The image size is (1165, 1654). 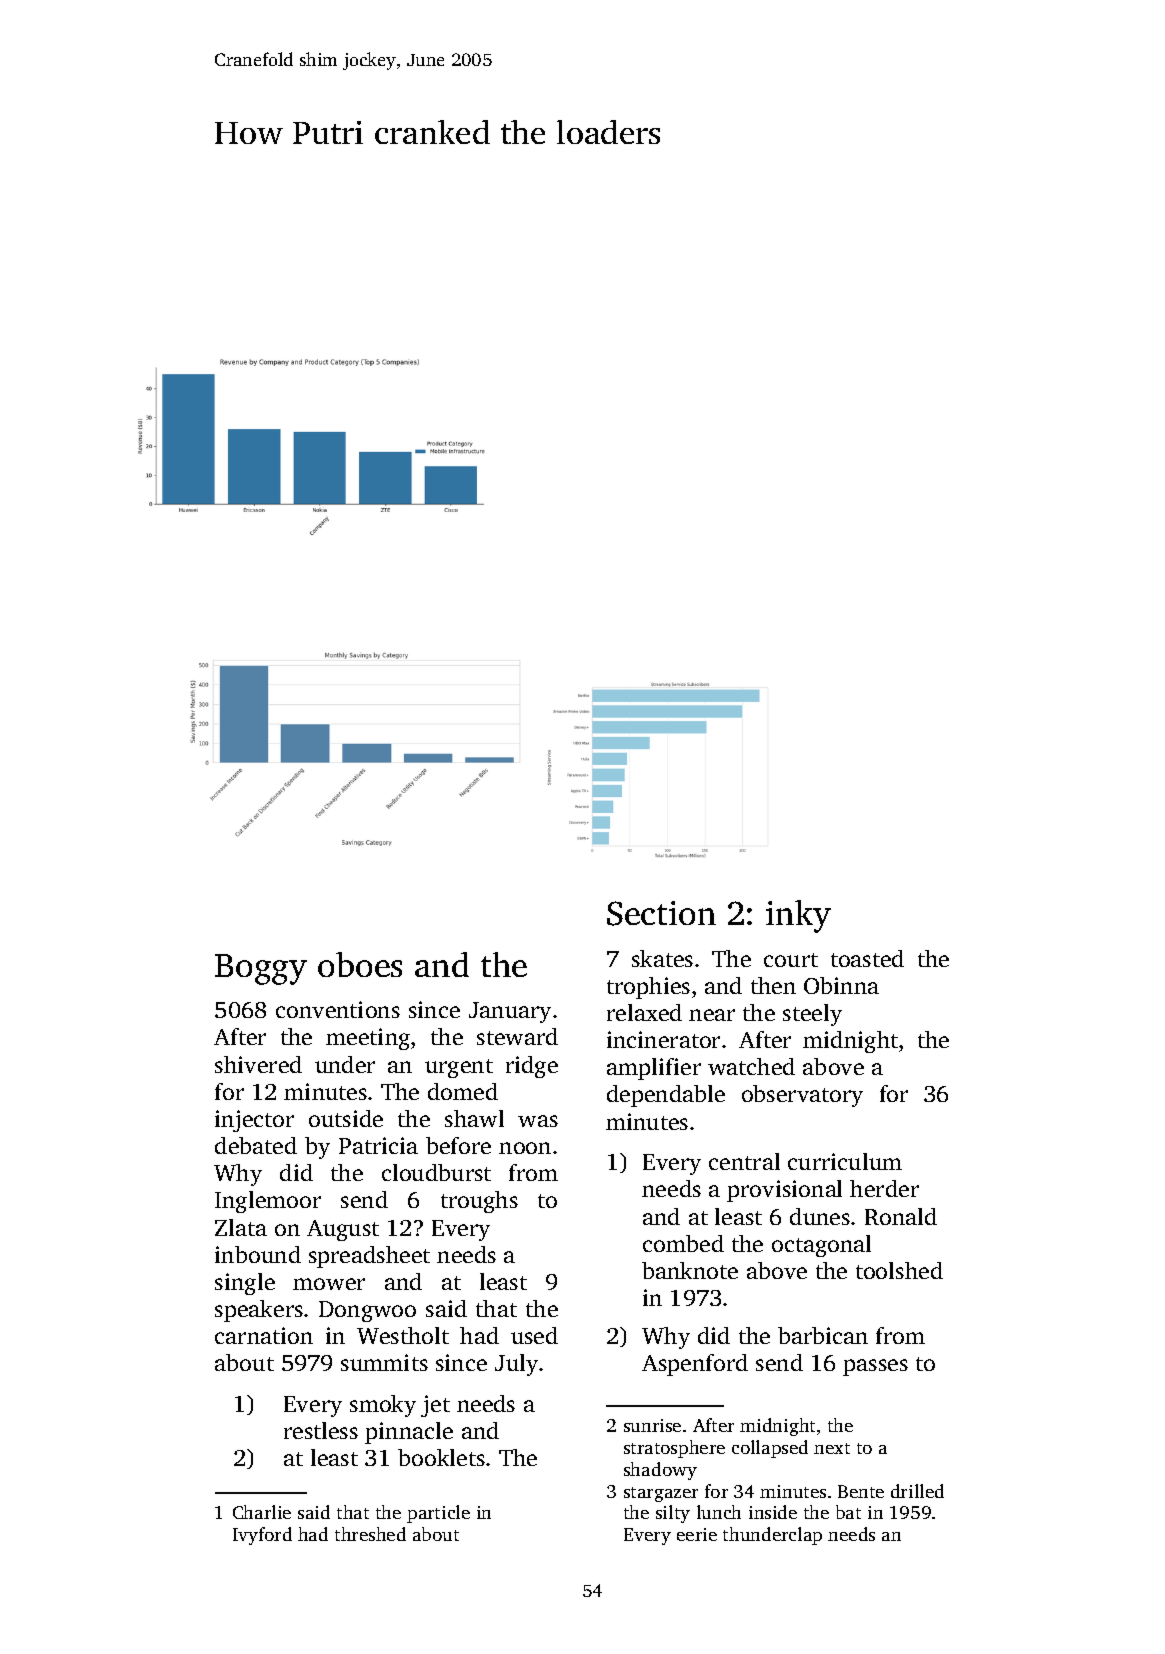 What do you see at coordinates (369, 1257) in the screenshot?
I see `spreadsheet` at bounding box center [369, 1257].
